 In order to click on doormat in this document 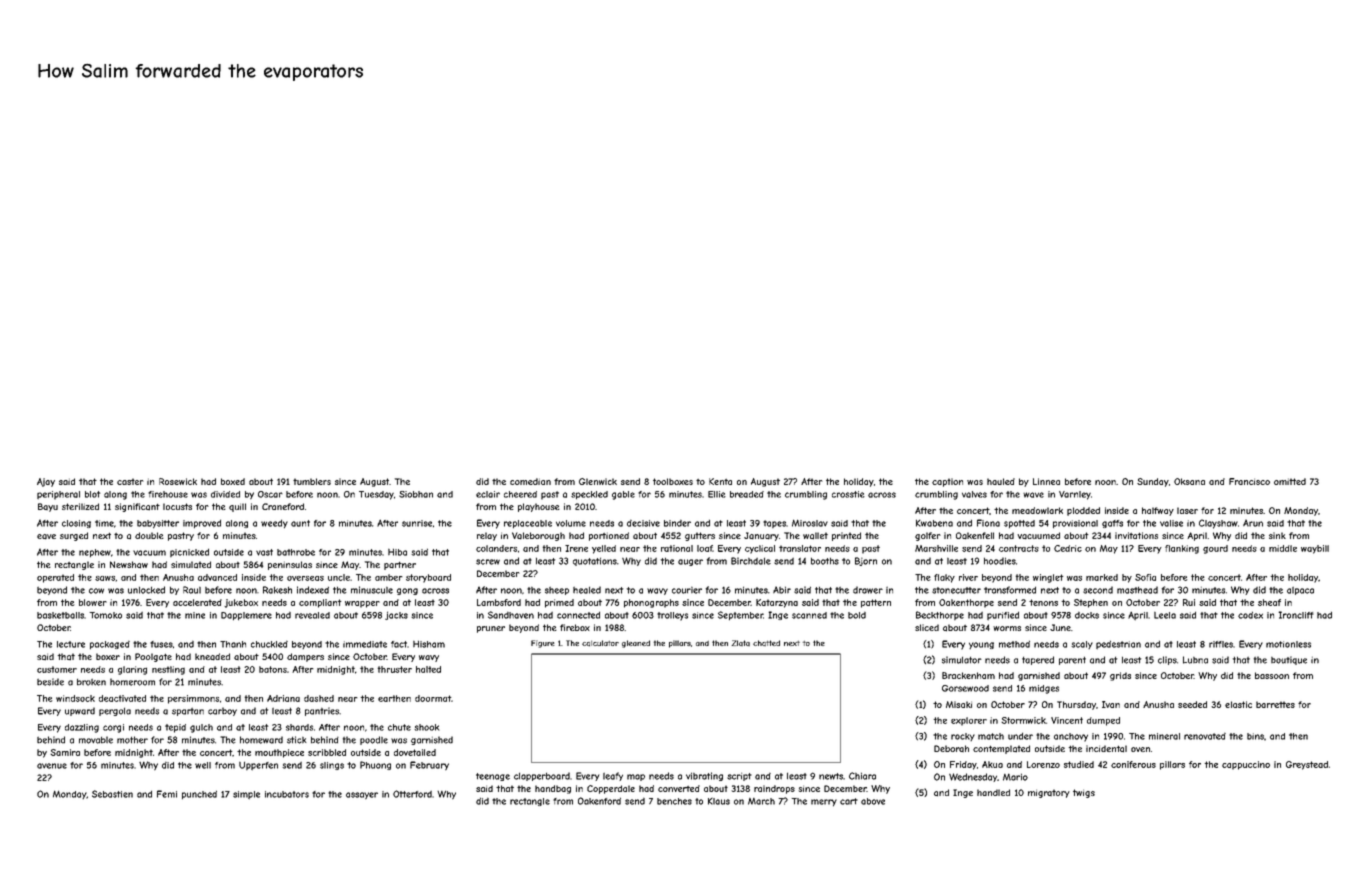, I will do `click(433, 698)`.
